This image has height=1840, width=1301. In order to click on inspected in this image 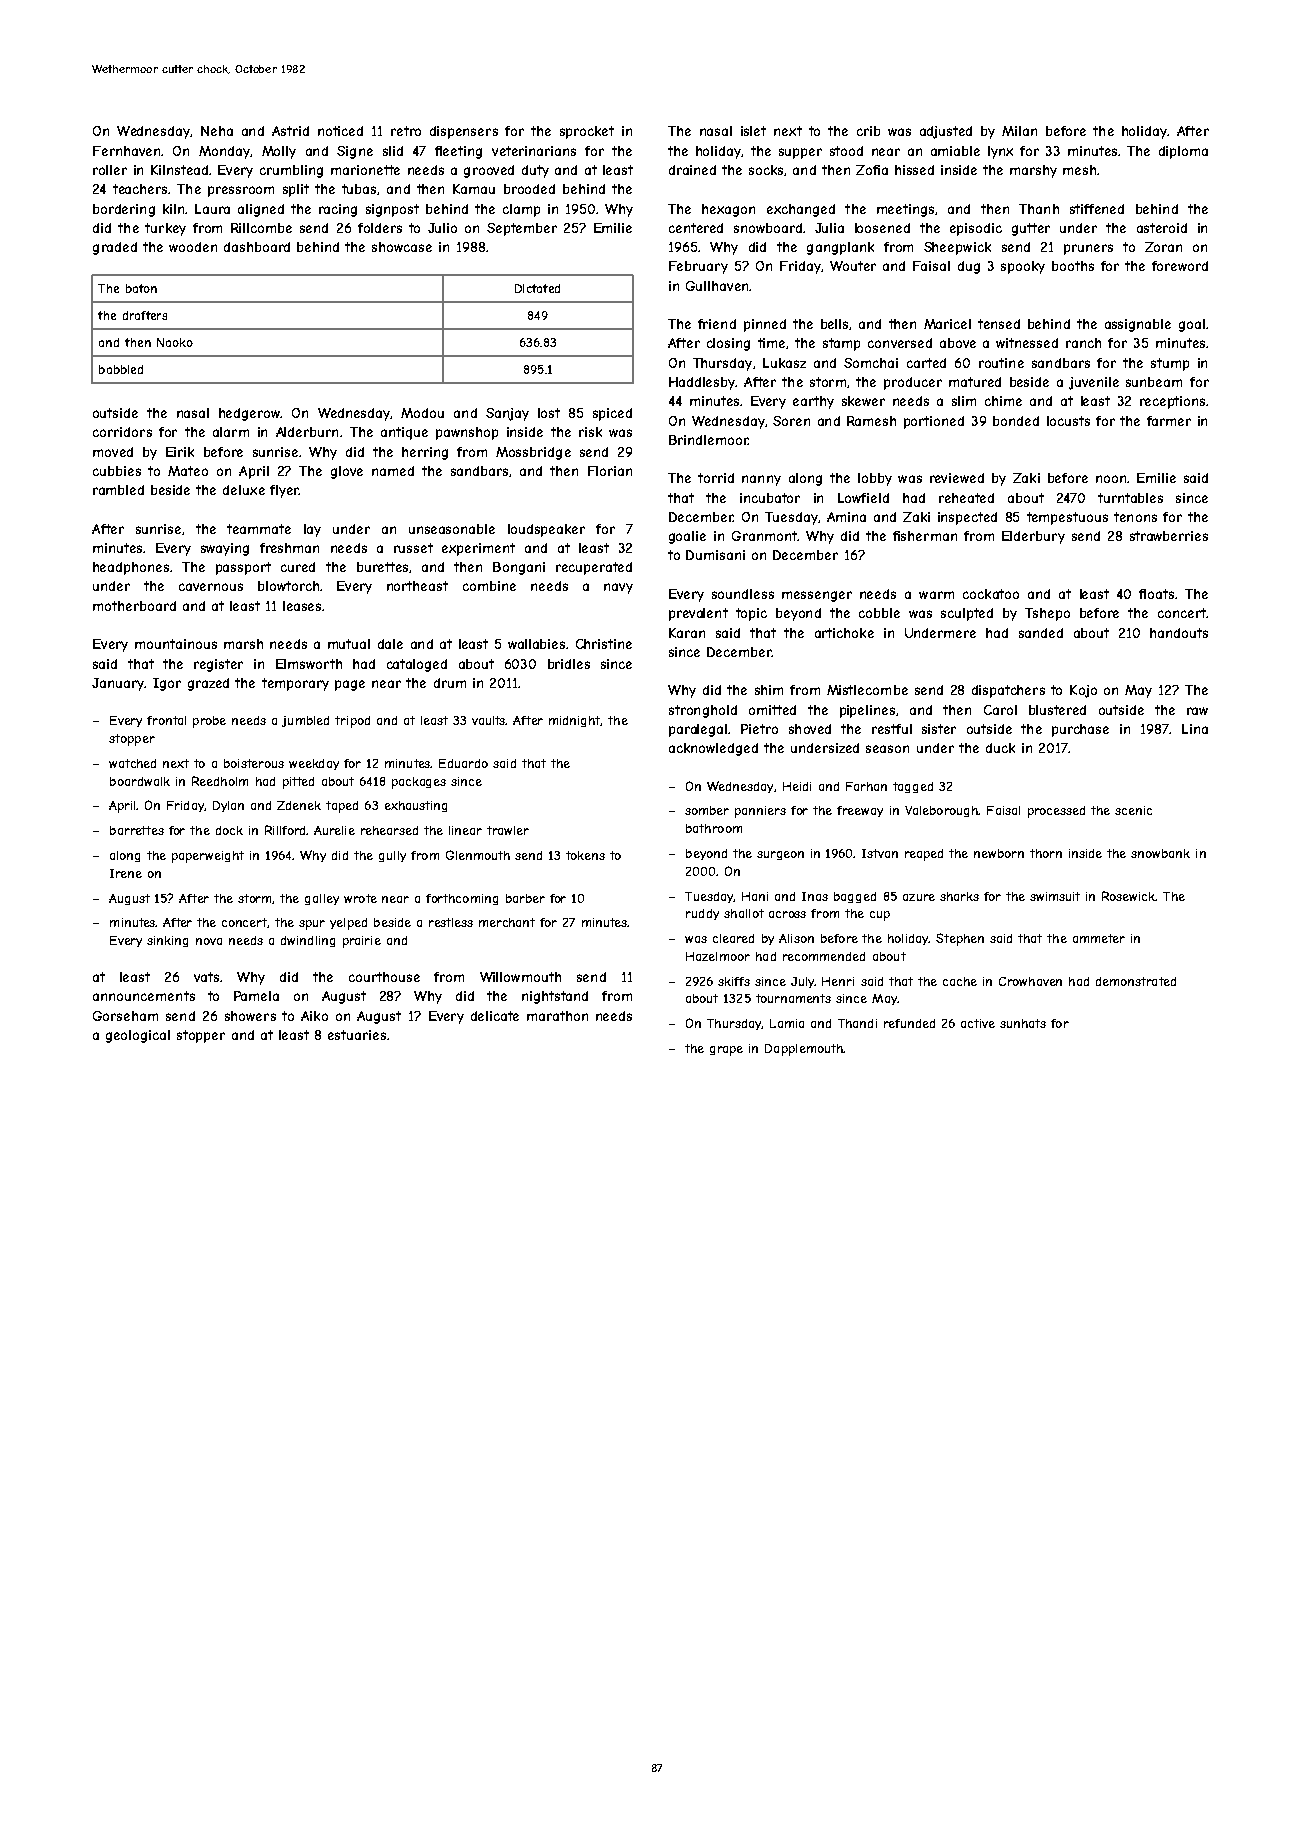, I will do `click(967, 518)`.
